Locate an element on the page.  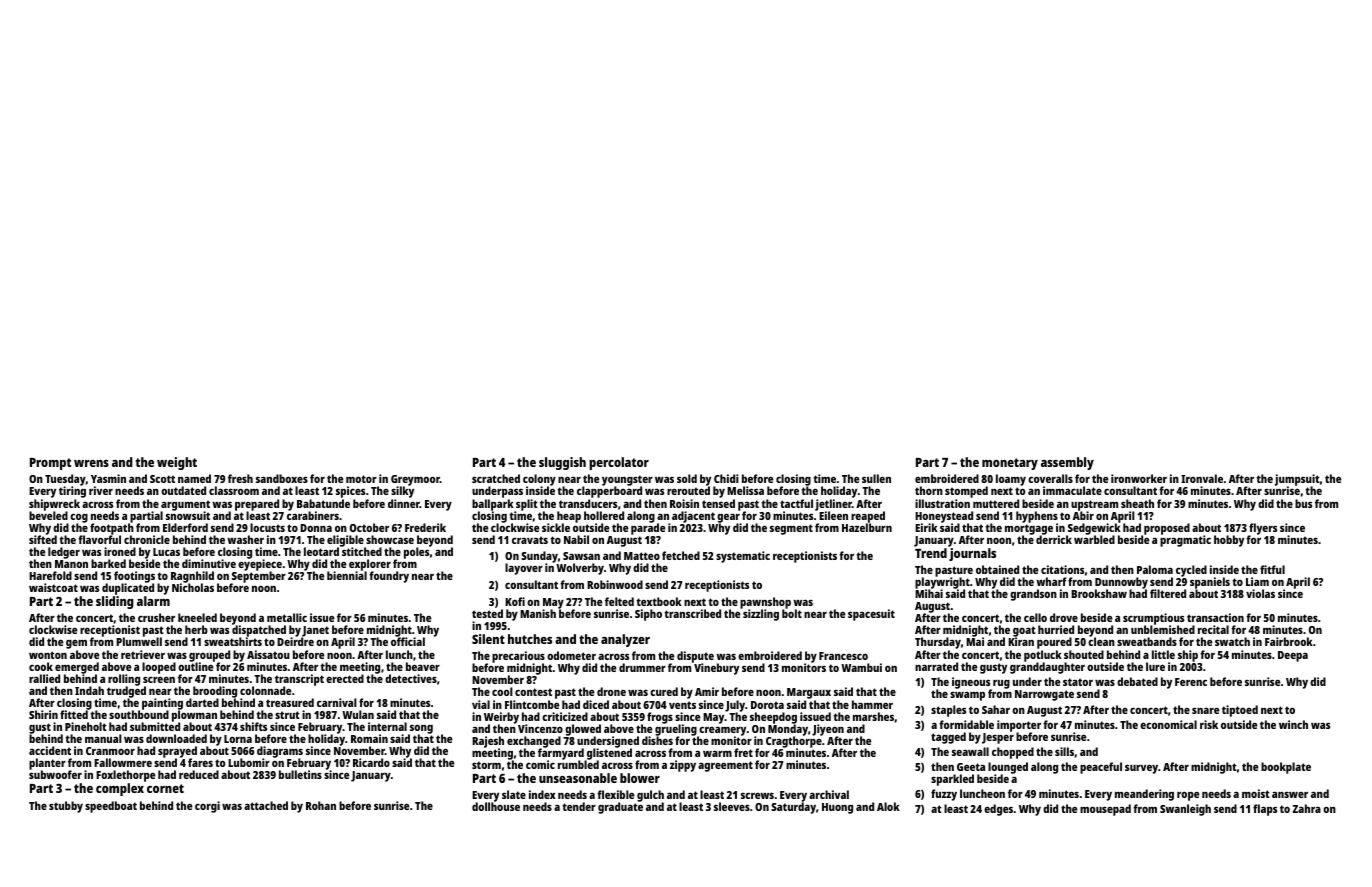
journals is located at coordinates (972, 554).
